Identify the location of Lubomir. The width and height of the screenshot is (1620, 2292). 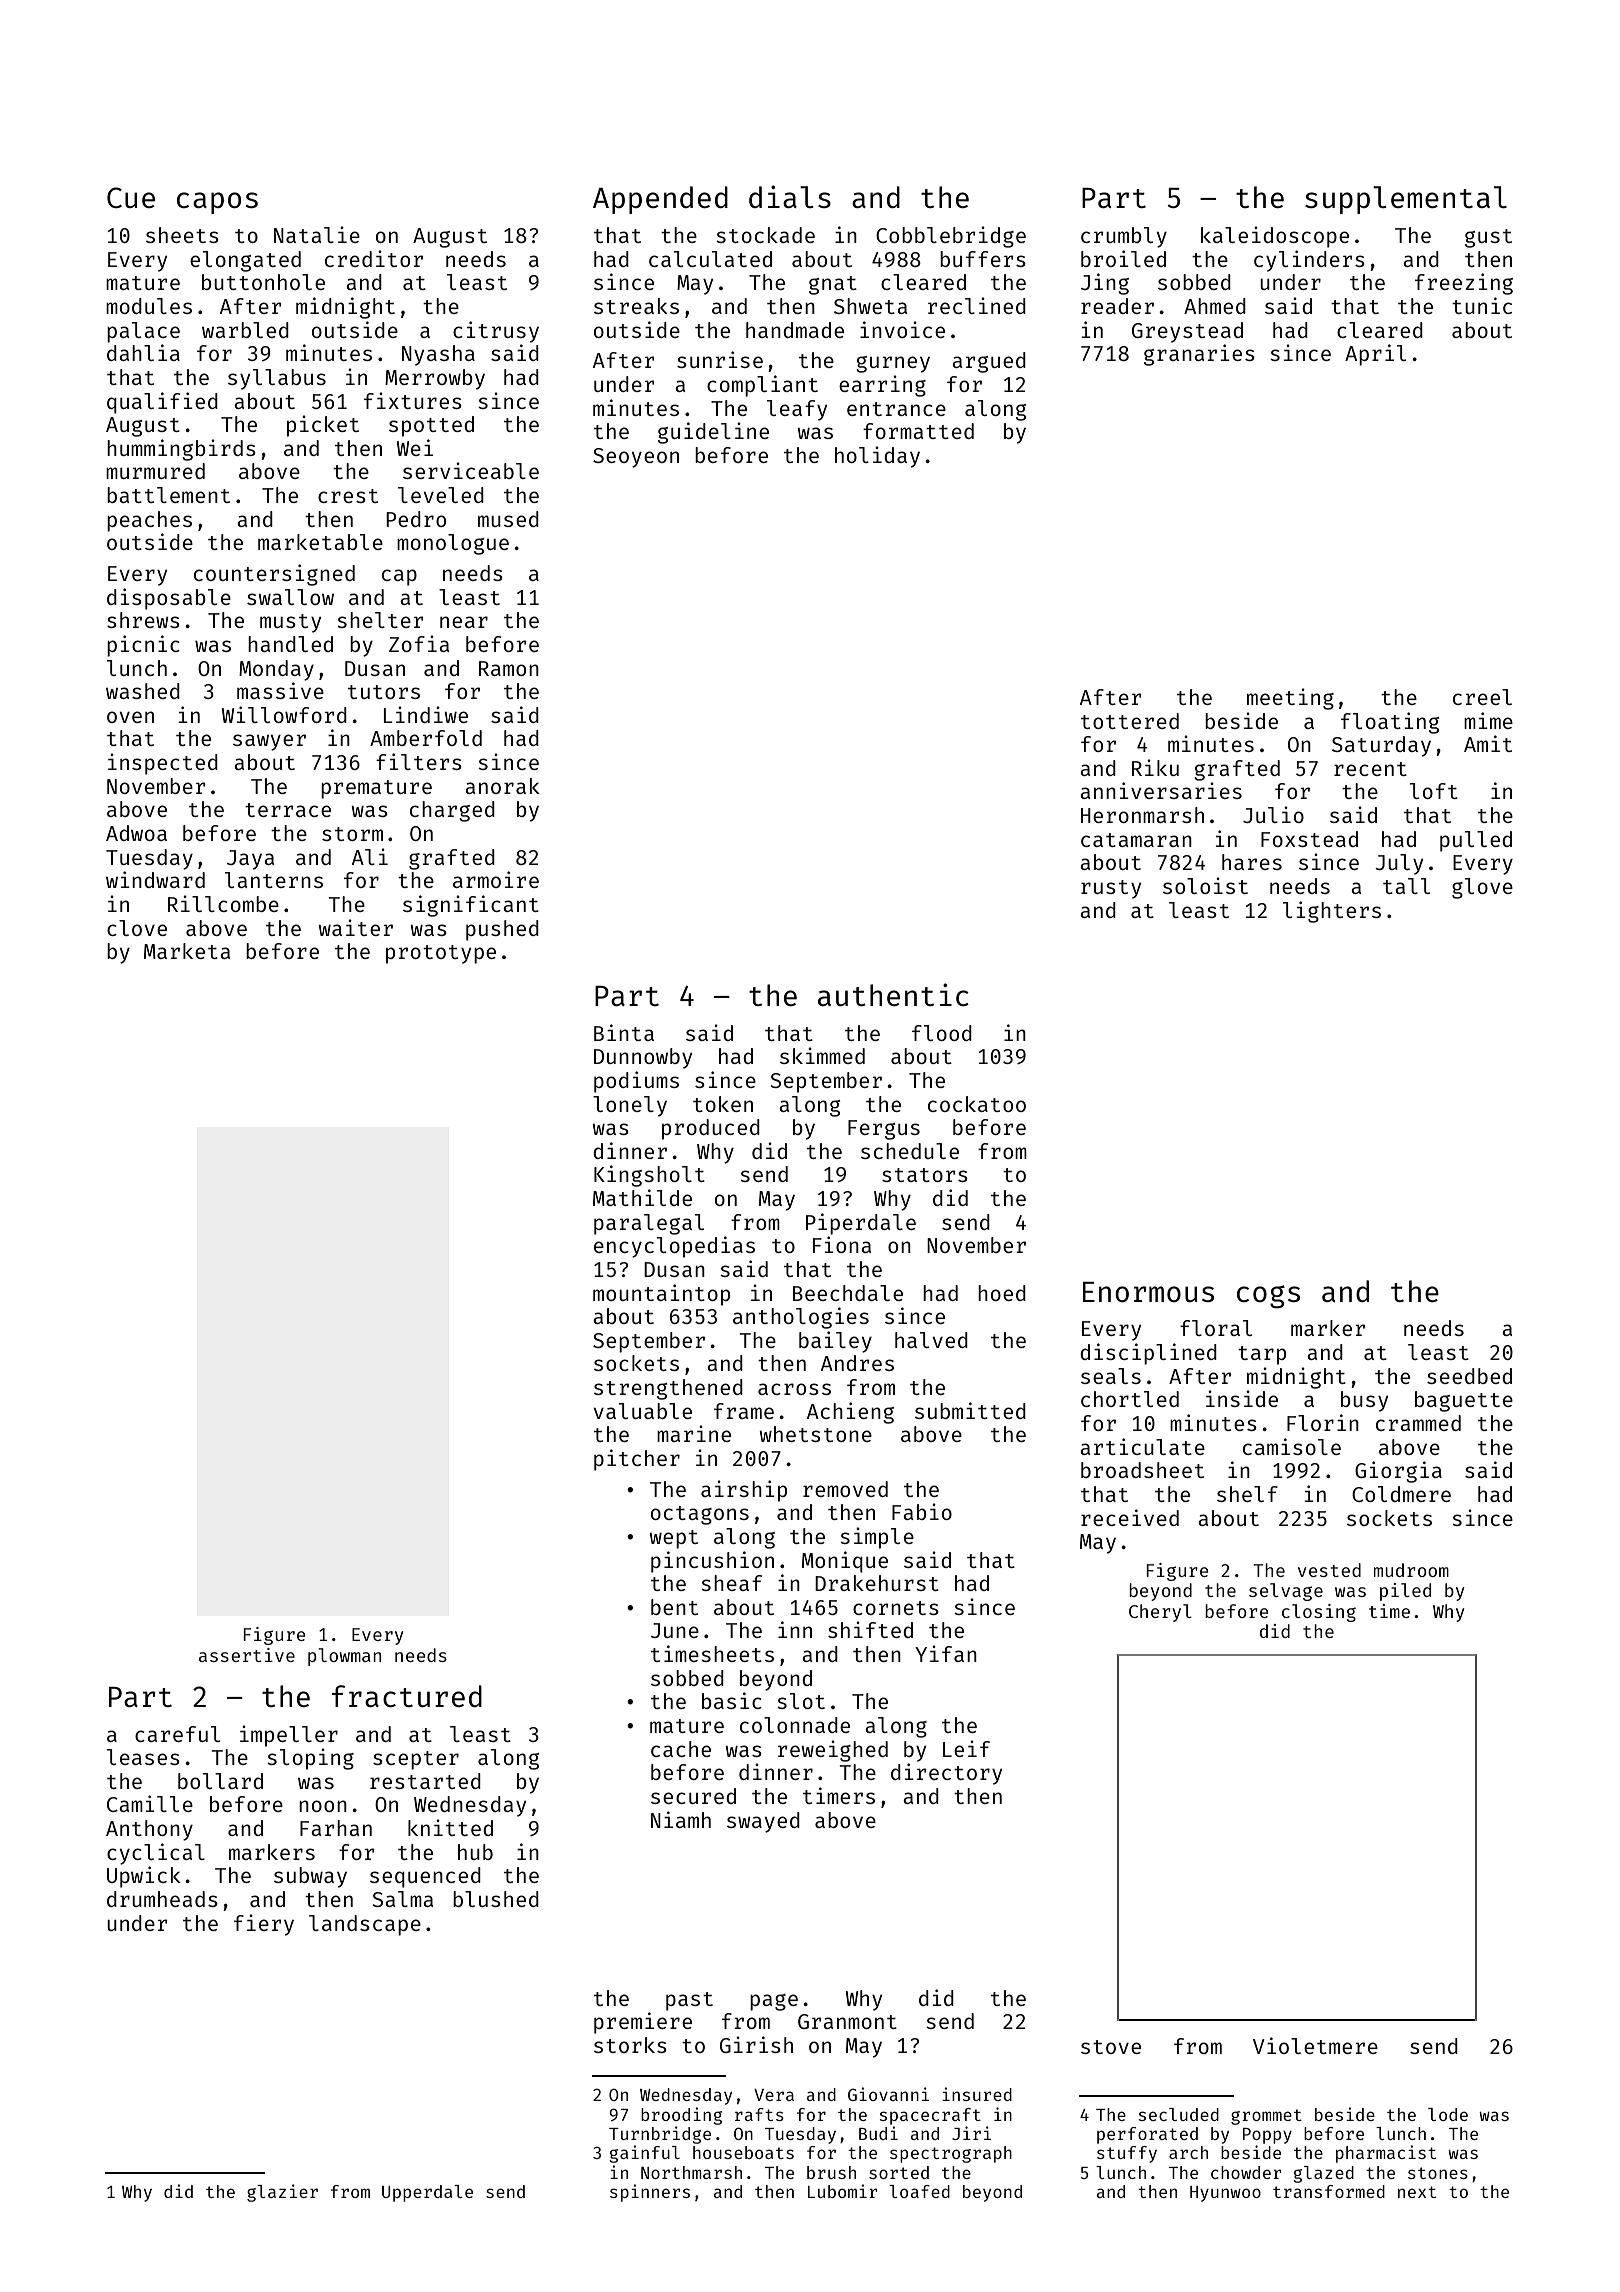
(842, 2191).
